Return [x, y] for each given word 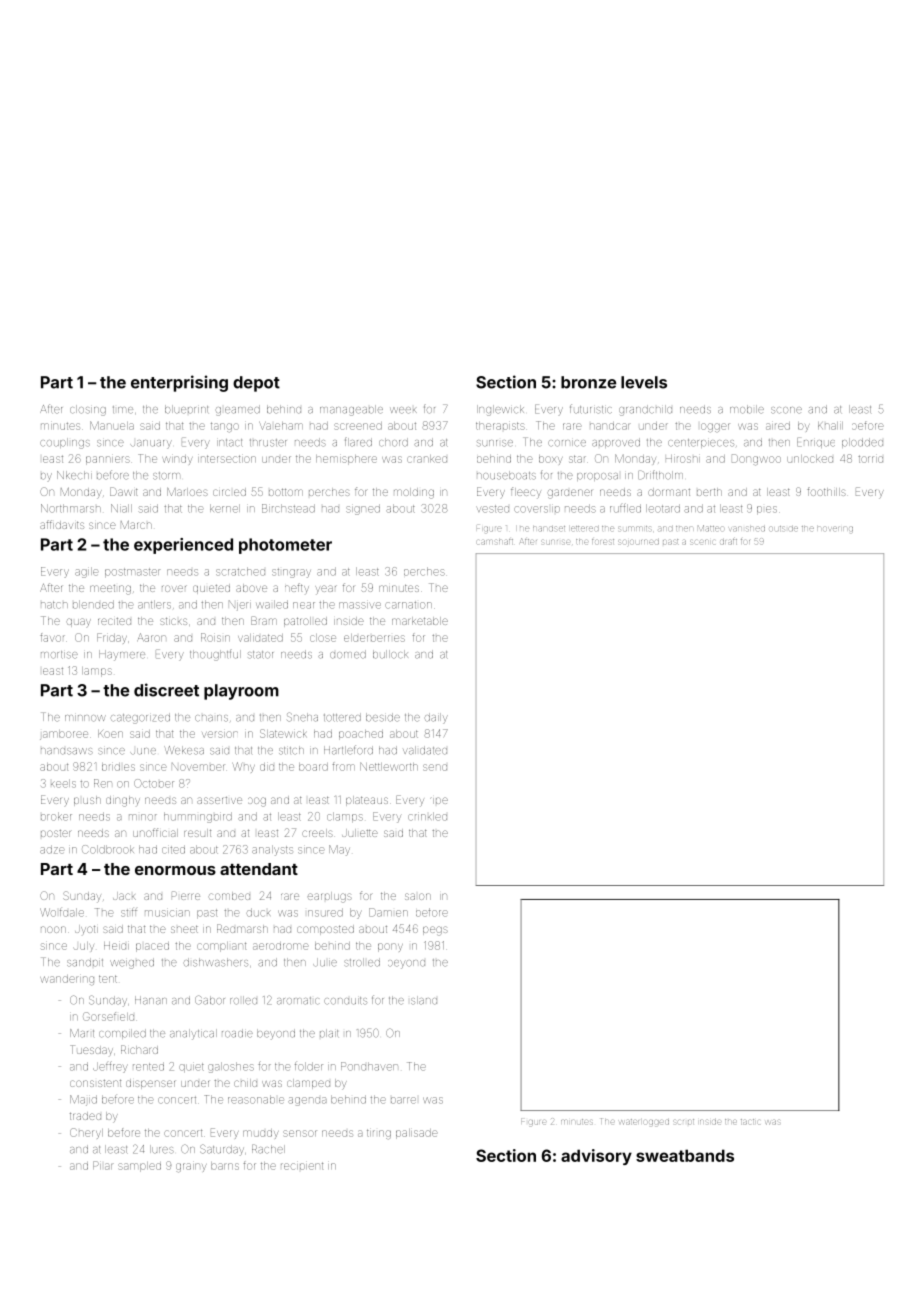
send [435, 767]
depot [256, 384]
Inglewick [500, 410]
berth [709, 492]
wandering [67, 980]
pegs [435, 931]
